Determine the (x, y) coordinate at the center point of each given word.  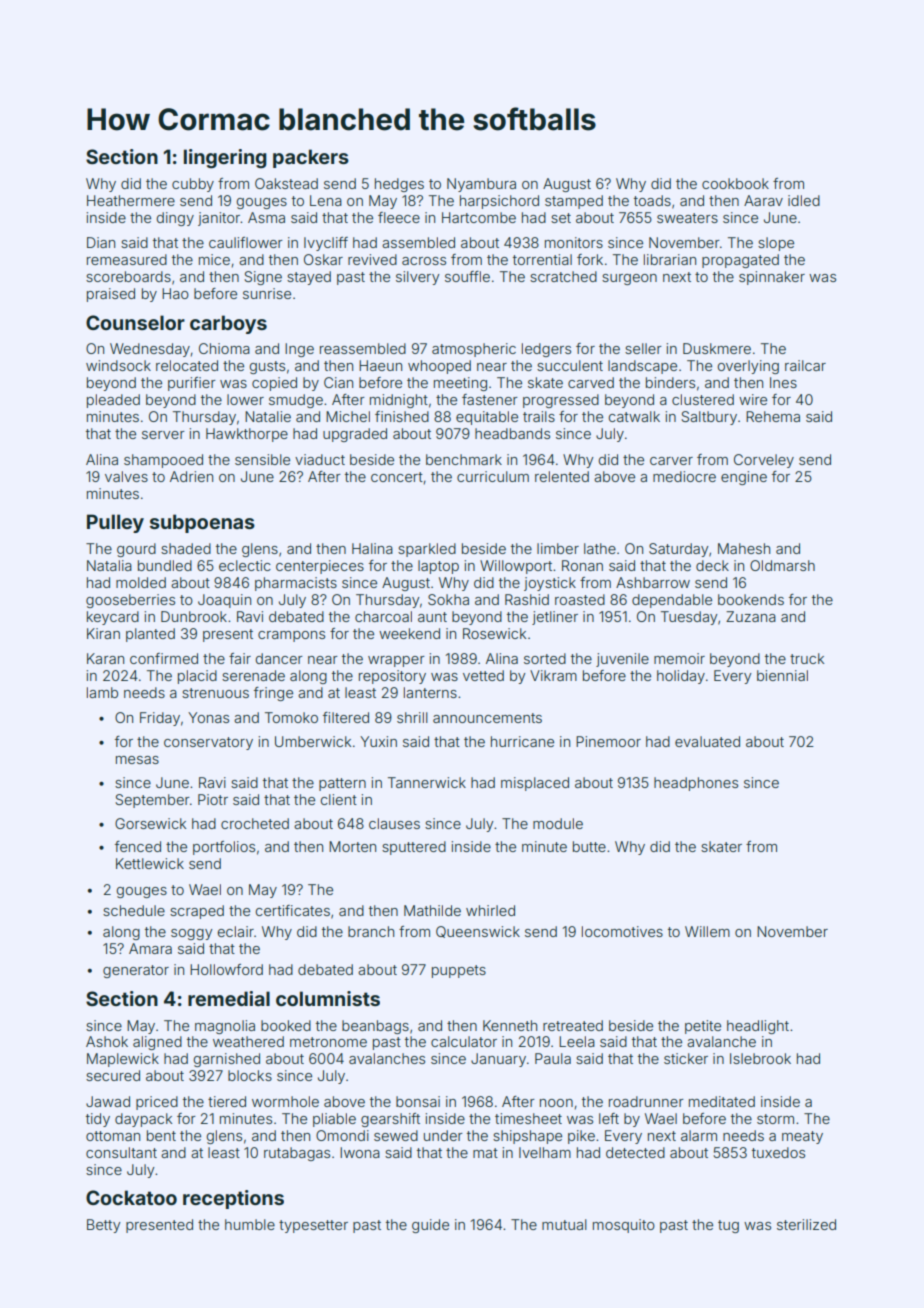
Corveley (764, 461)
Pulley (115, 523)
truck (807, 658)
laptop (438, 567)
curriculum (493, 476)
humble (250, 1224)
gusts (267, 367)
